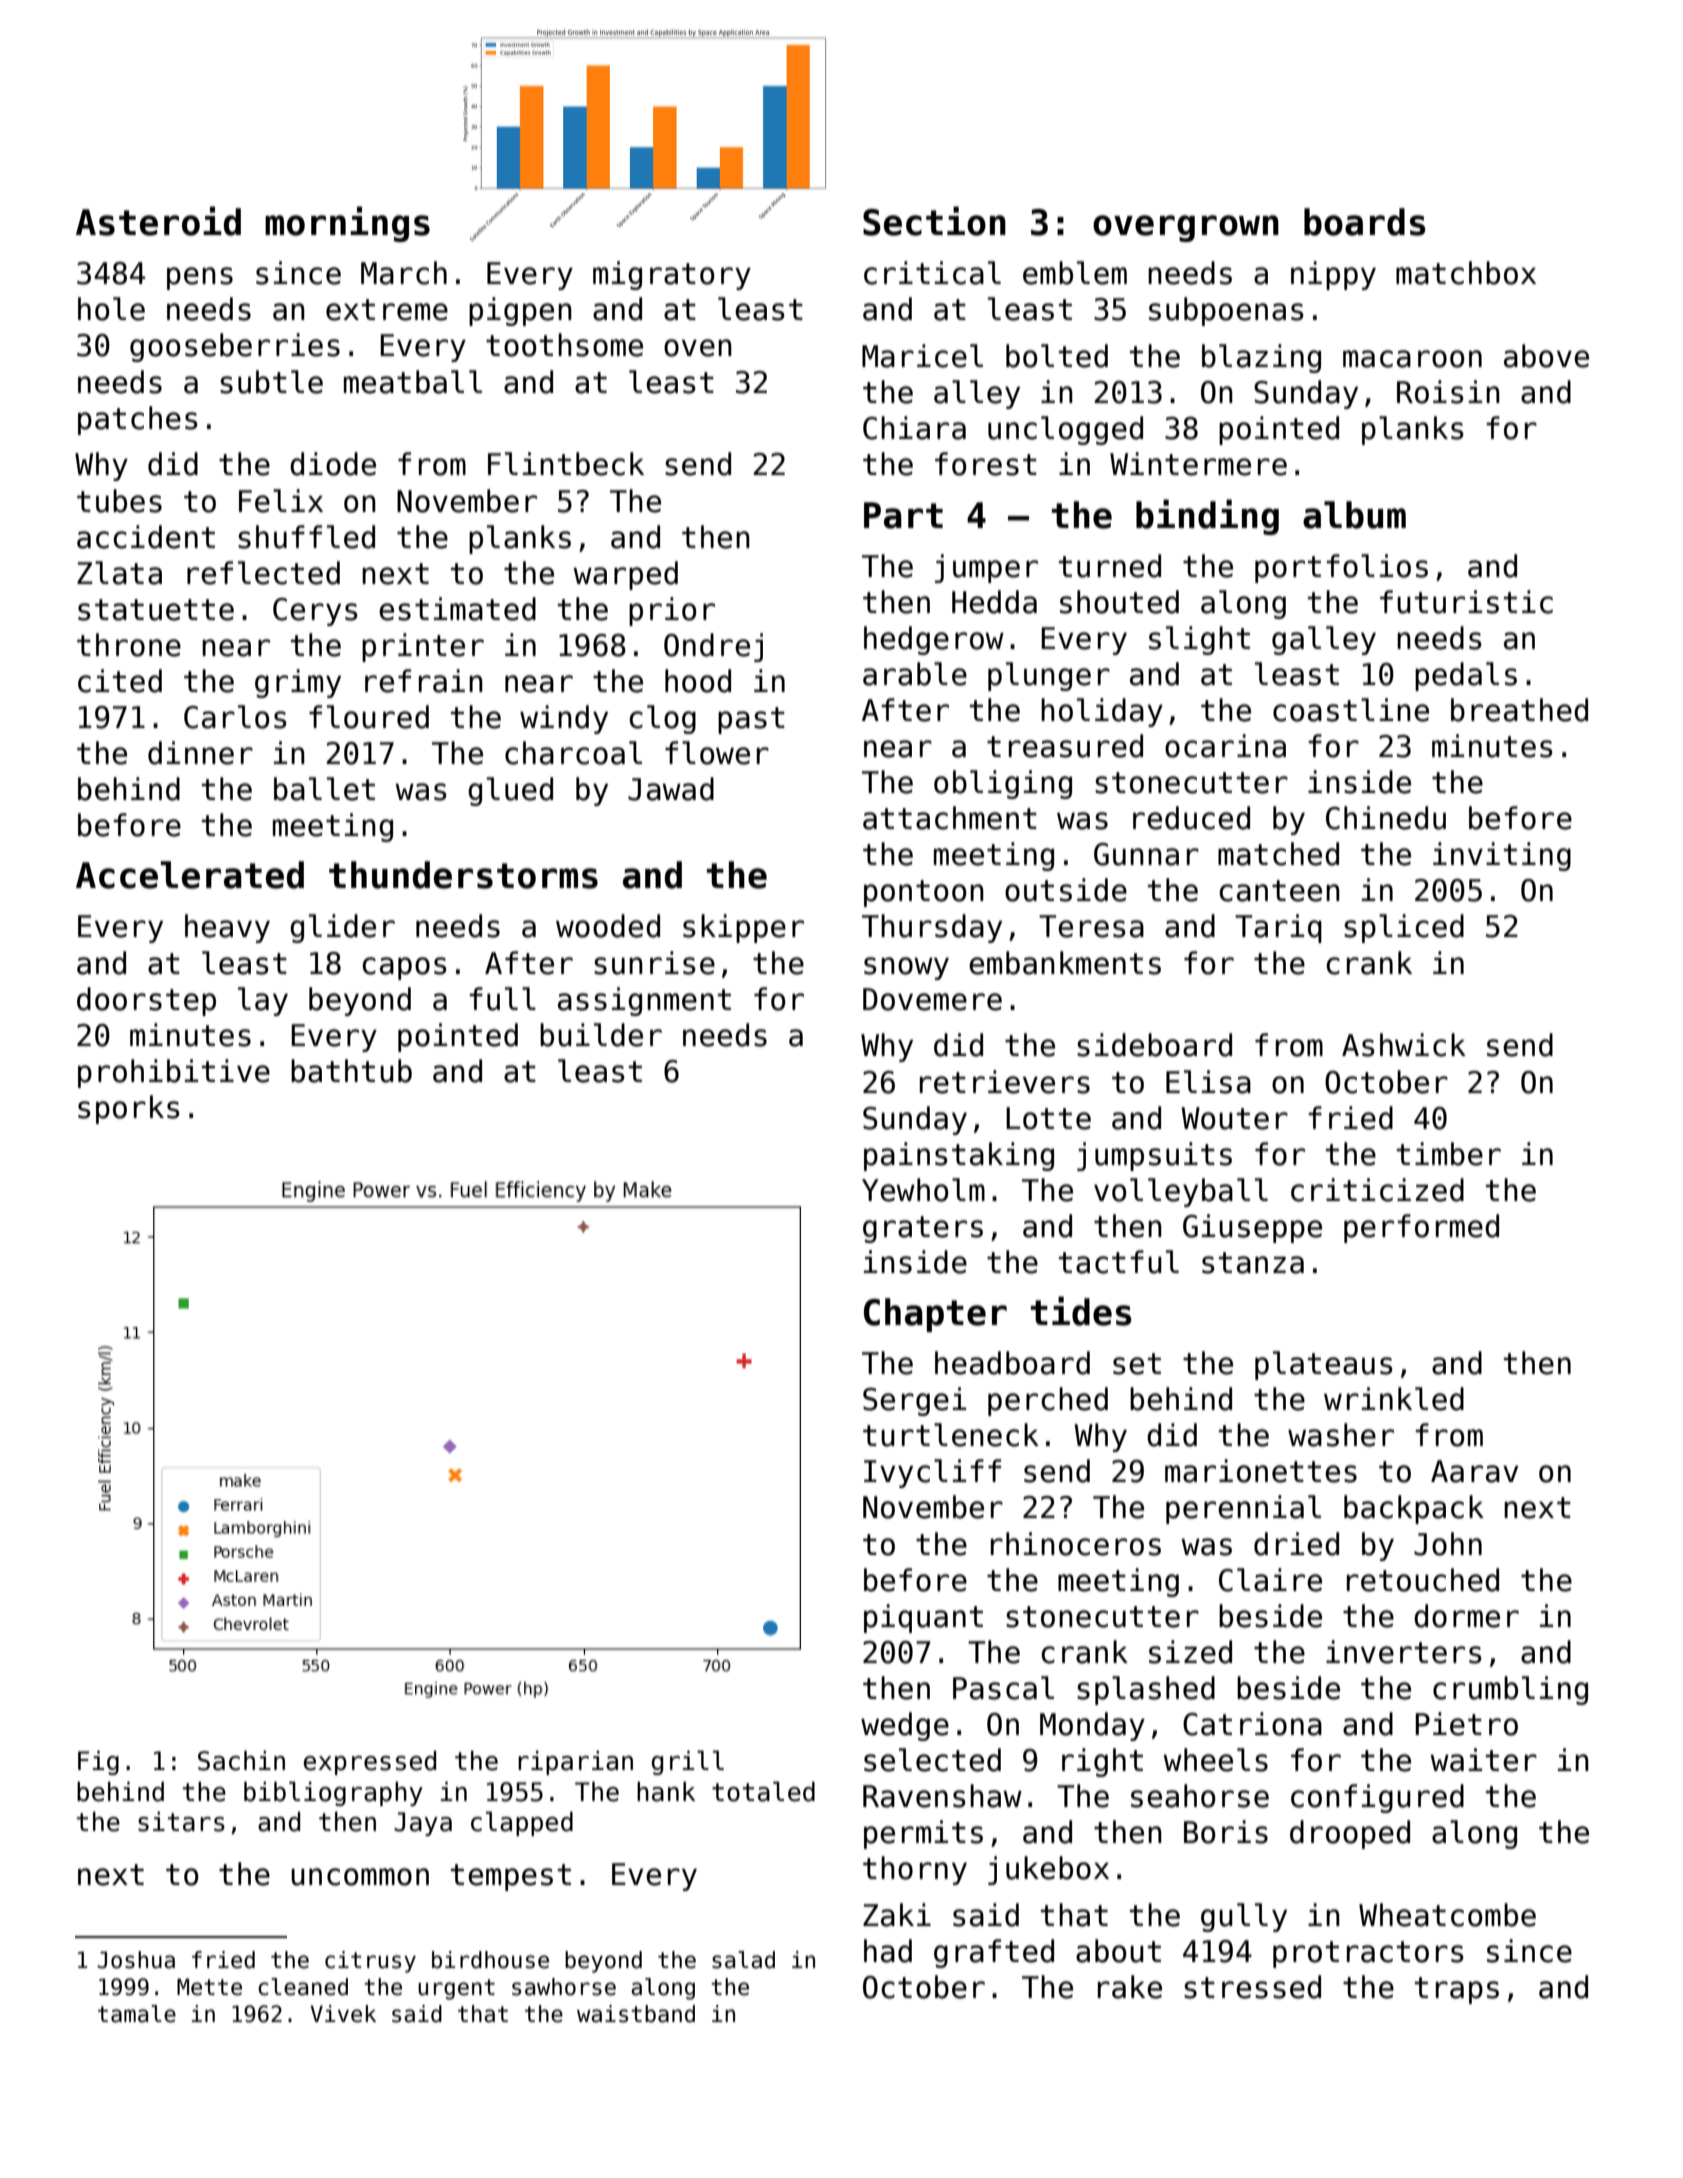 The height and width of the screenshot is (2178, 1683). What do you see at coordinates (1102, 712) in the screenshot?
I see `holiday` at bounding box center [1102, 712].
